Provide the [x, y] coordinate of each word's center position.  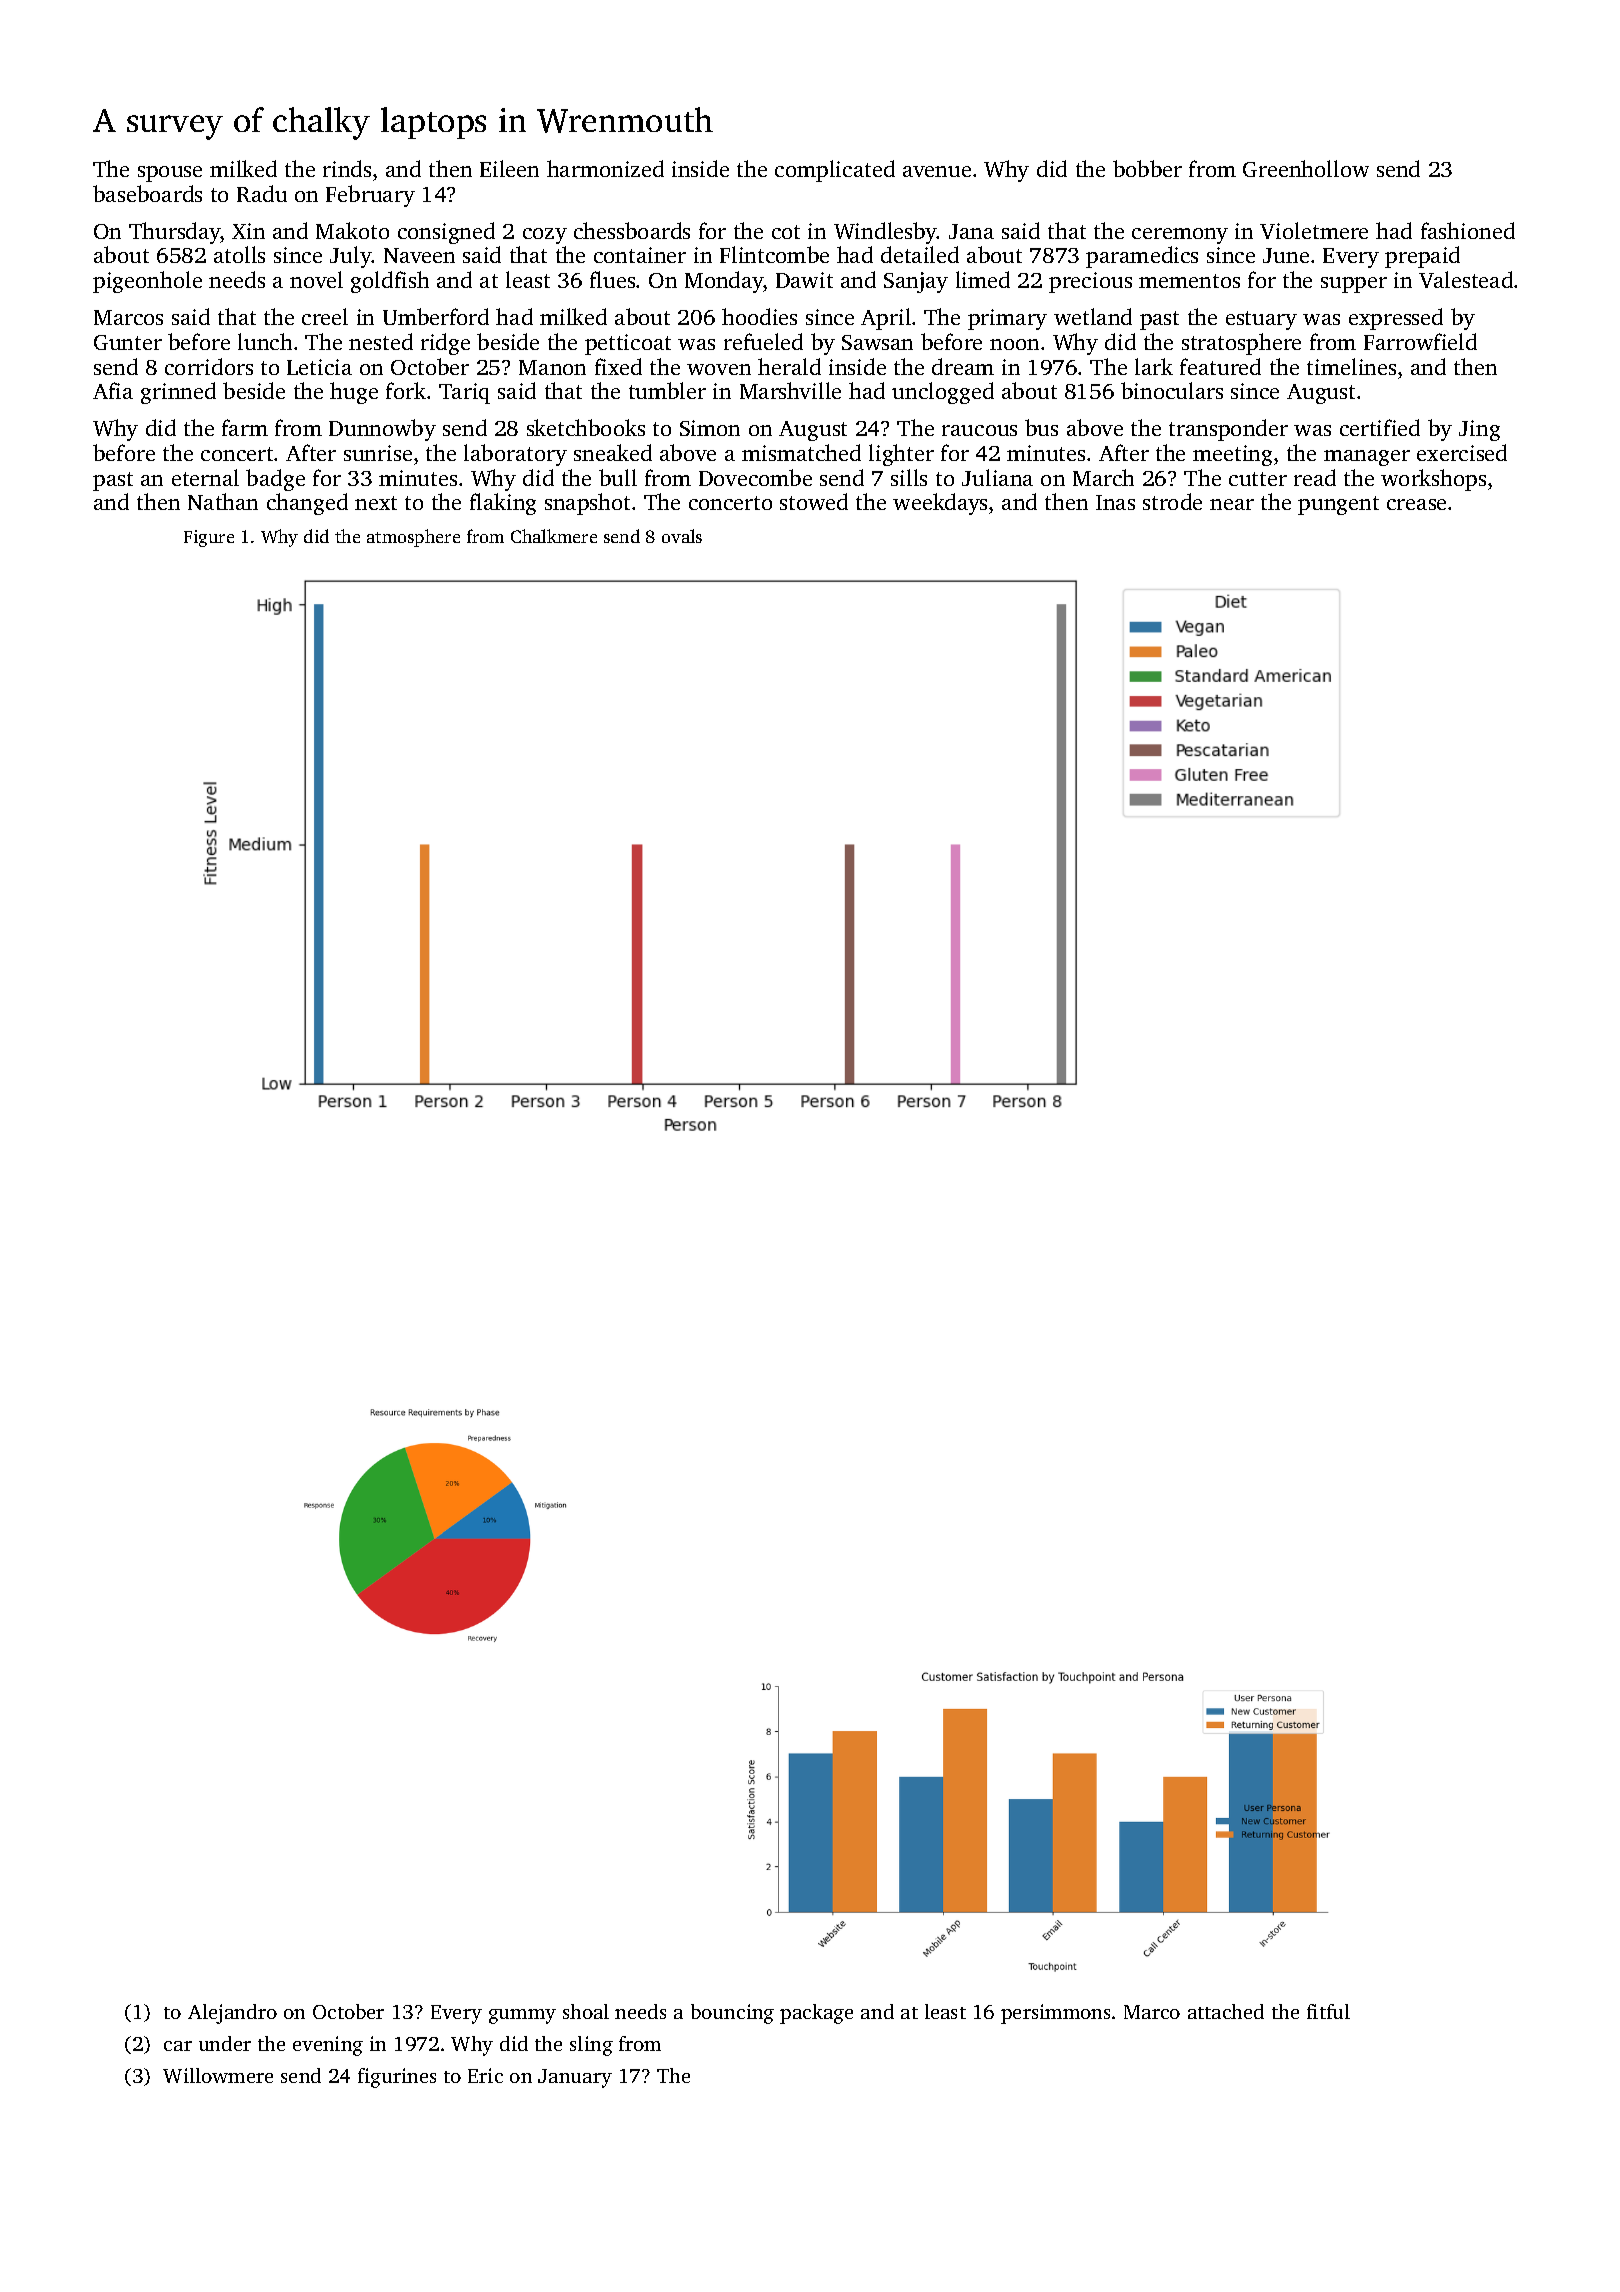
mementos [1189, 281]
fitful [1328, 2011]
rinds [347, 168]
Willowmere [218, 2075]
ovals [682, 536]
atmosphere [413, 538]
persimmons [1055, 2014]
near [1232, 504]
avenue [937, 171]
